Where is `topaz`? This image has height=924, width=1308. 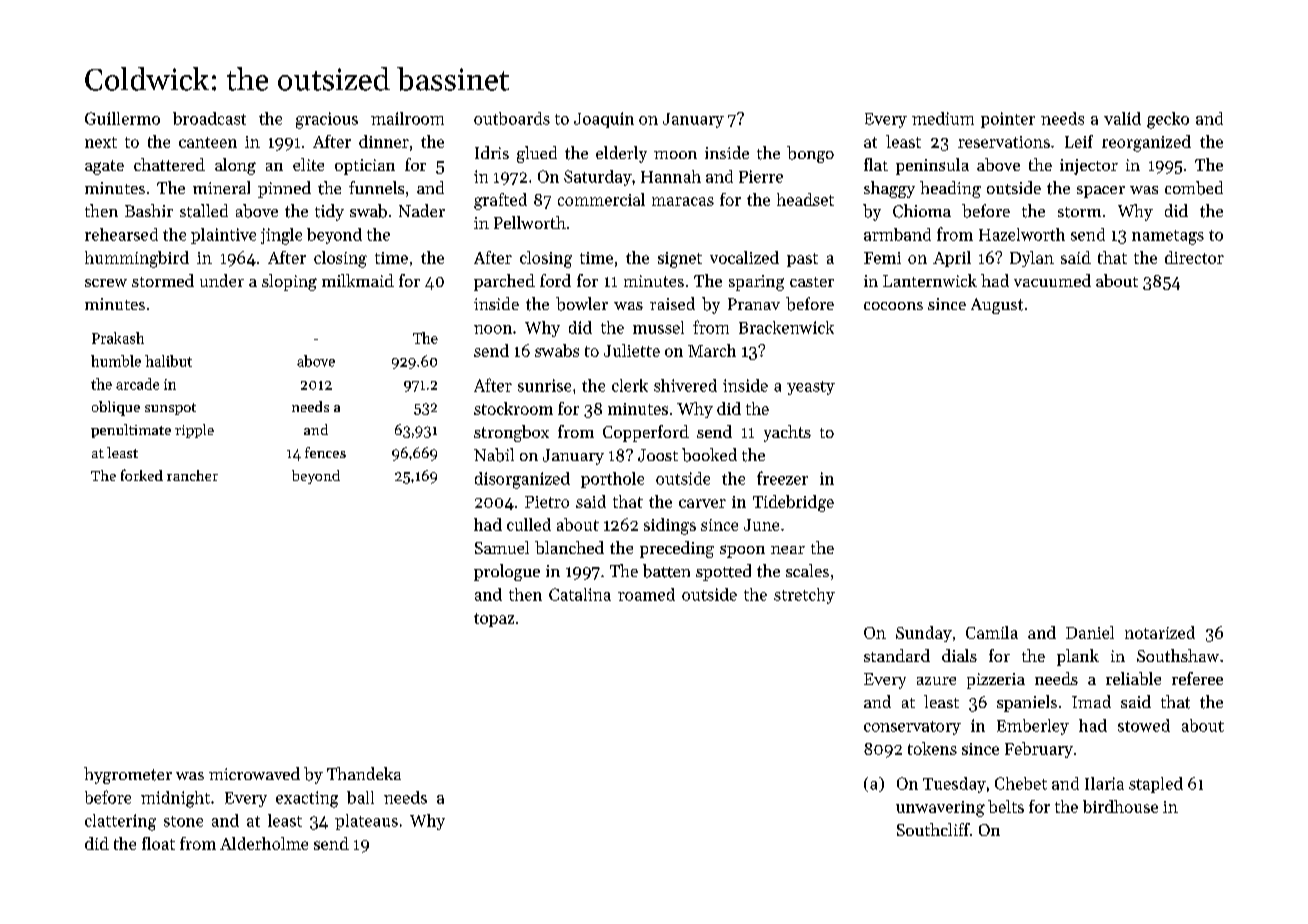 topaz is located at coordinates (494, 620).
